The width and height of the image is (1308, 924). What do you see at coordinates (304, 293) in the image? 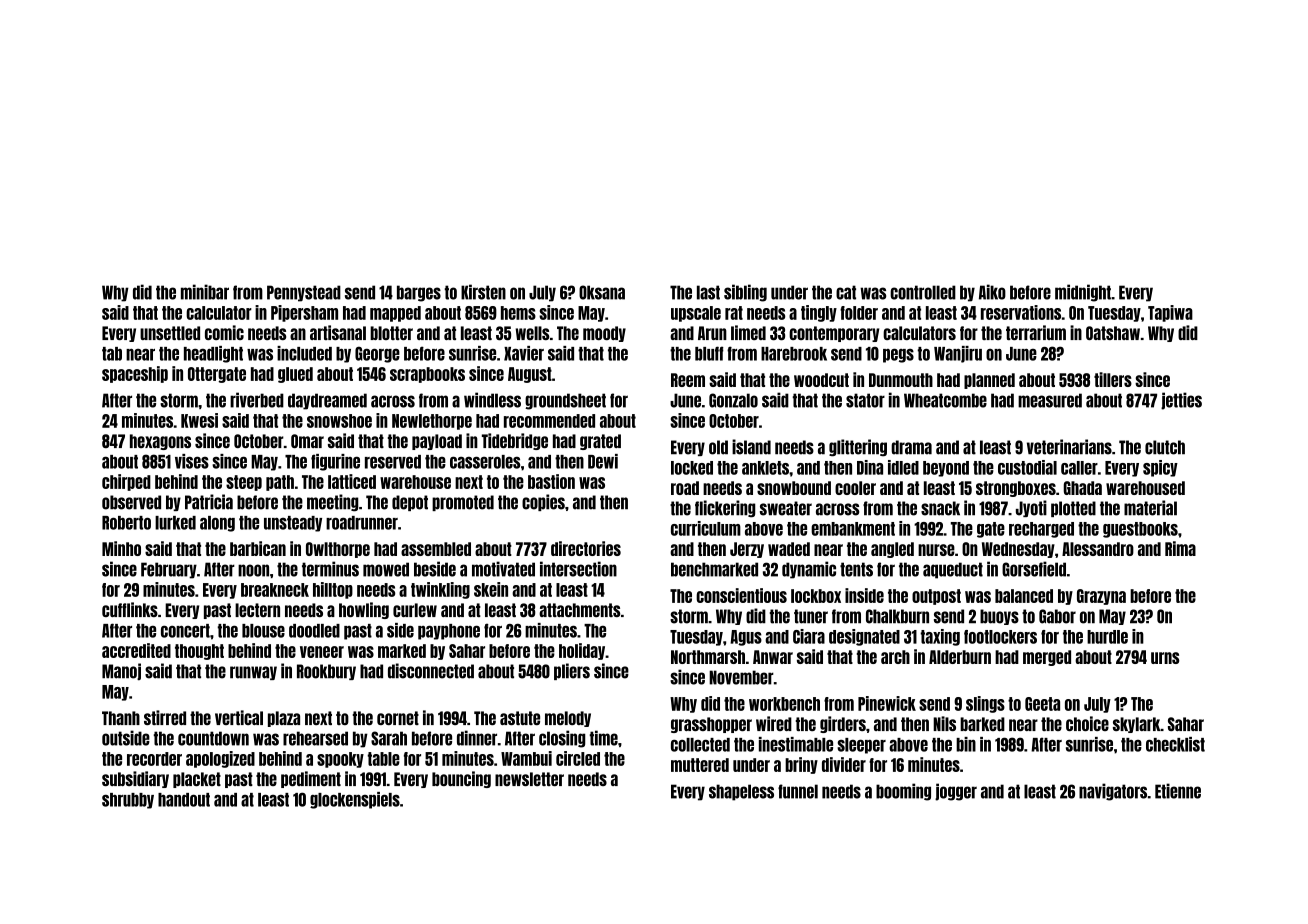
I see `Pennystead` at bounding box center [304, 293].
